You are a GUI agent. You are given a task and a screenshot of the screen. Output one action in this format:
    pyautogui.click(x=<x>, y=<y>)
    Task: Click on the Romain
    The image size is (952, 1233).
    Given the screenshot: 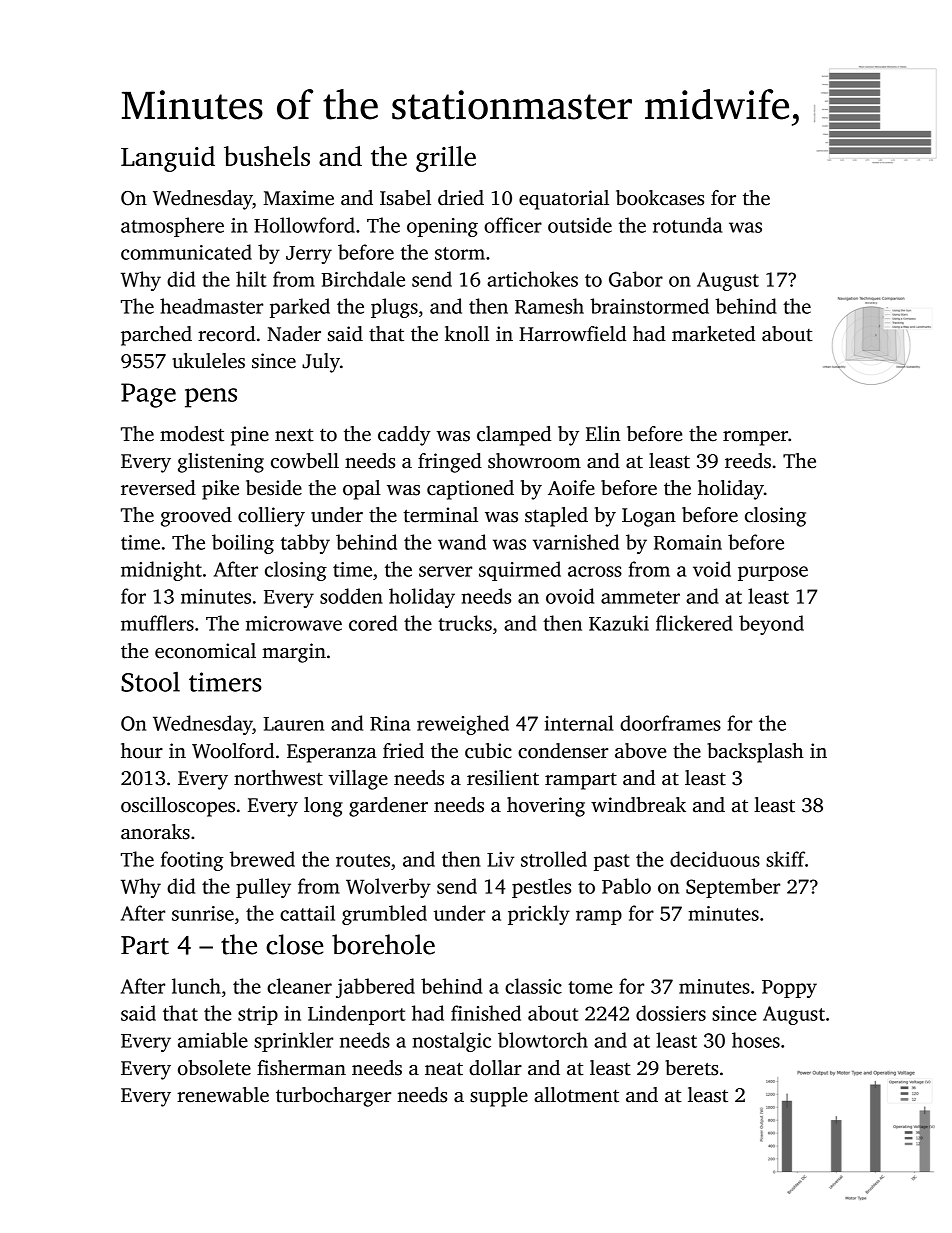 What is the action you would take?
    pyautogui.click(x=688, y=542)
